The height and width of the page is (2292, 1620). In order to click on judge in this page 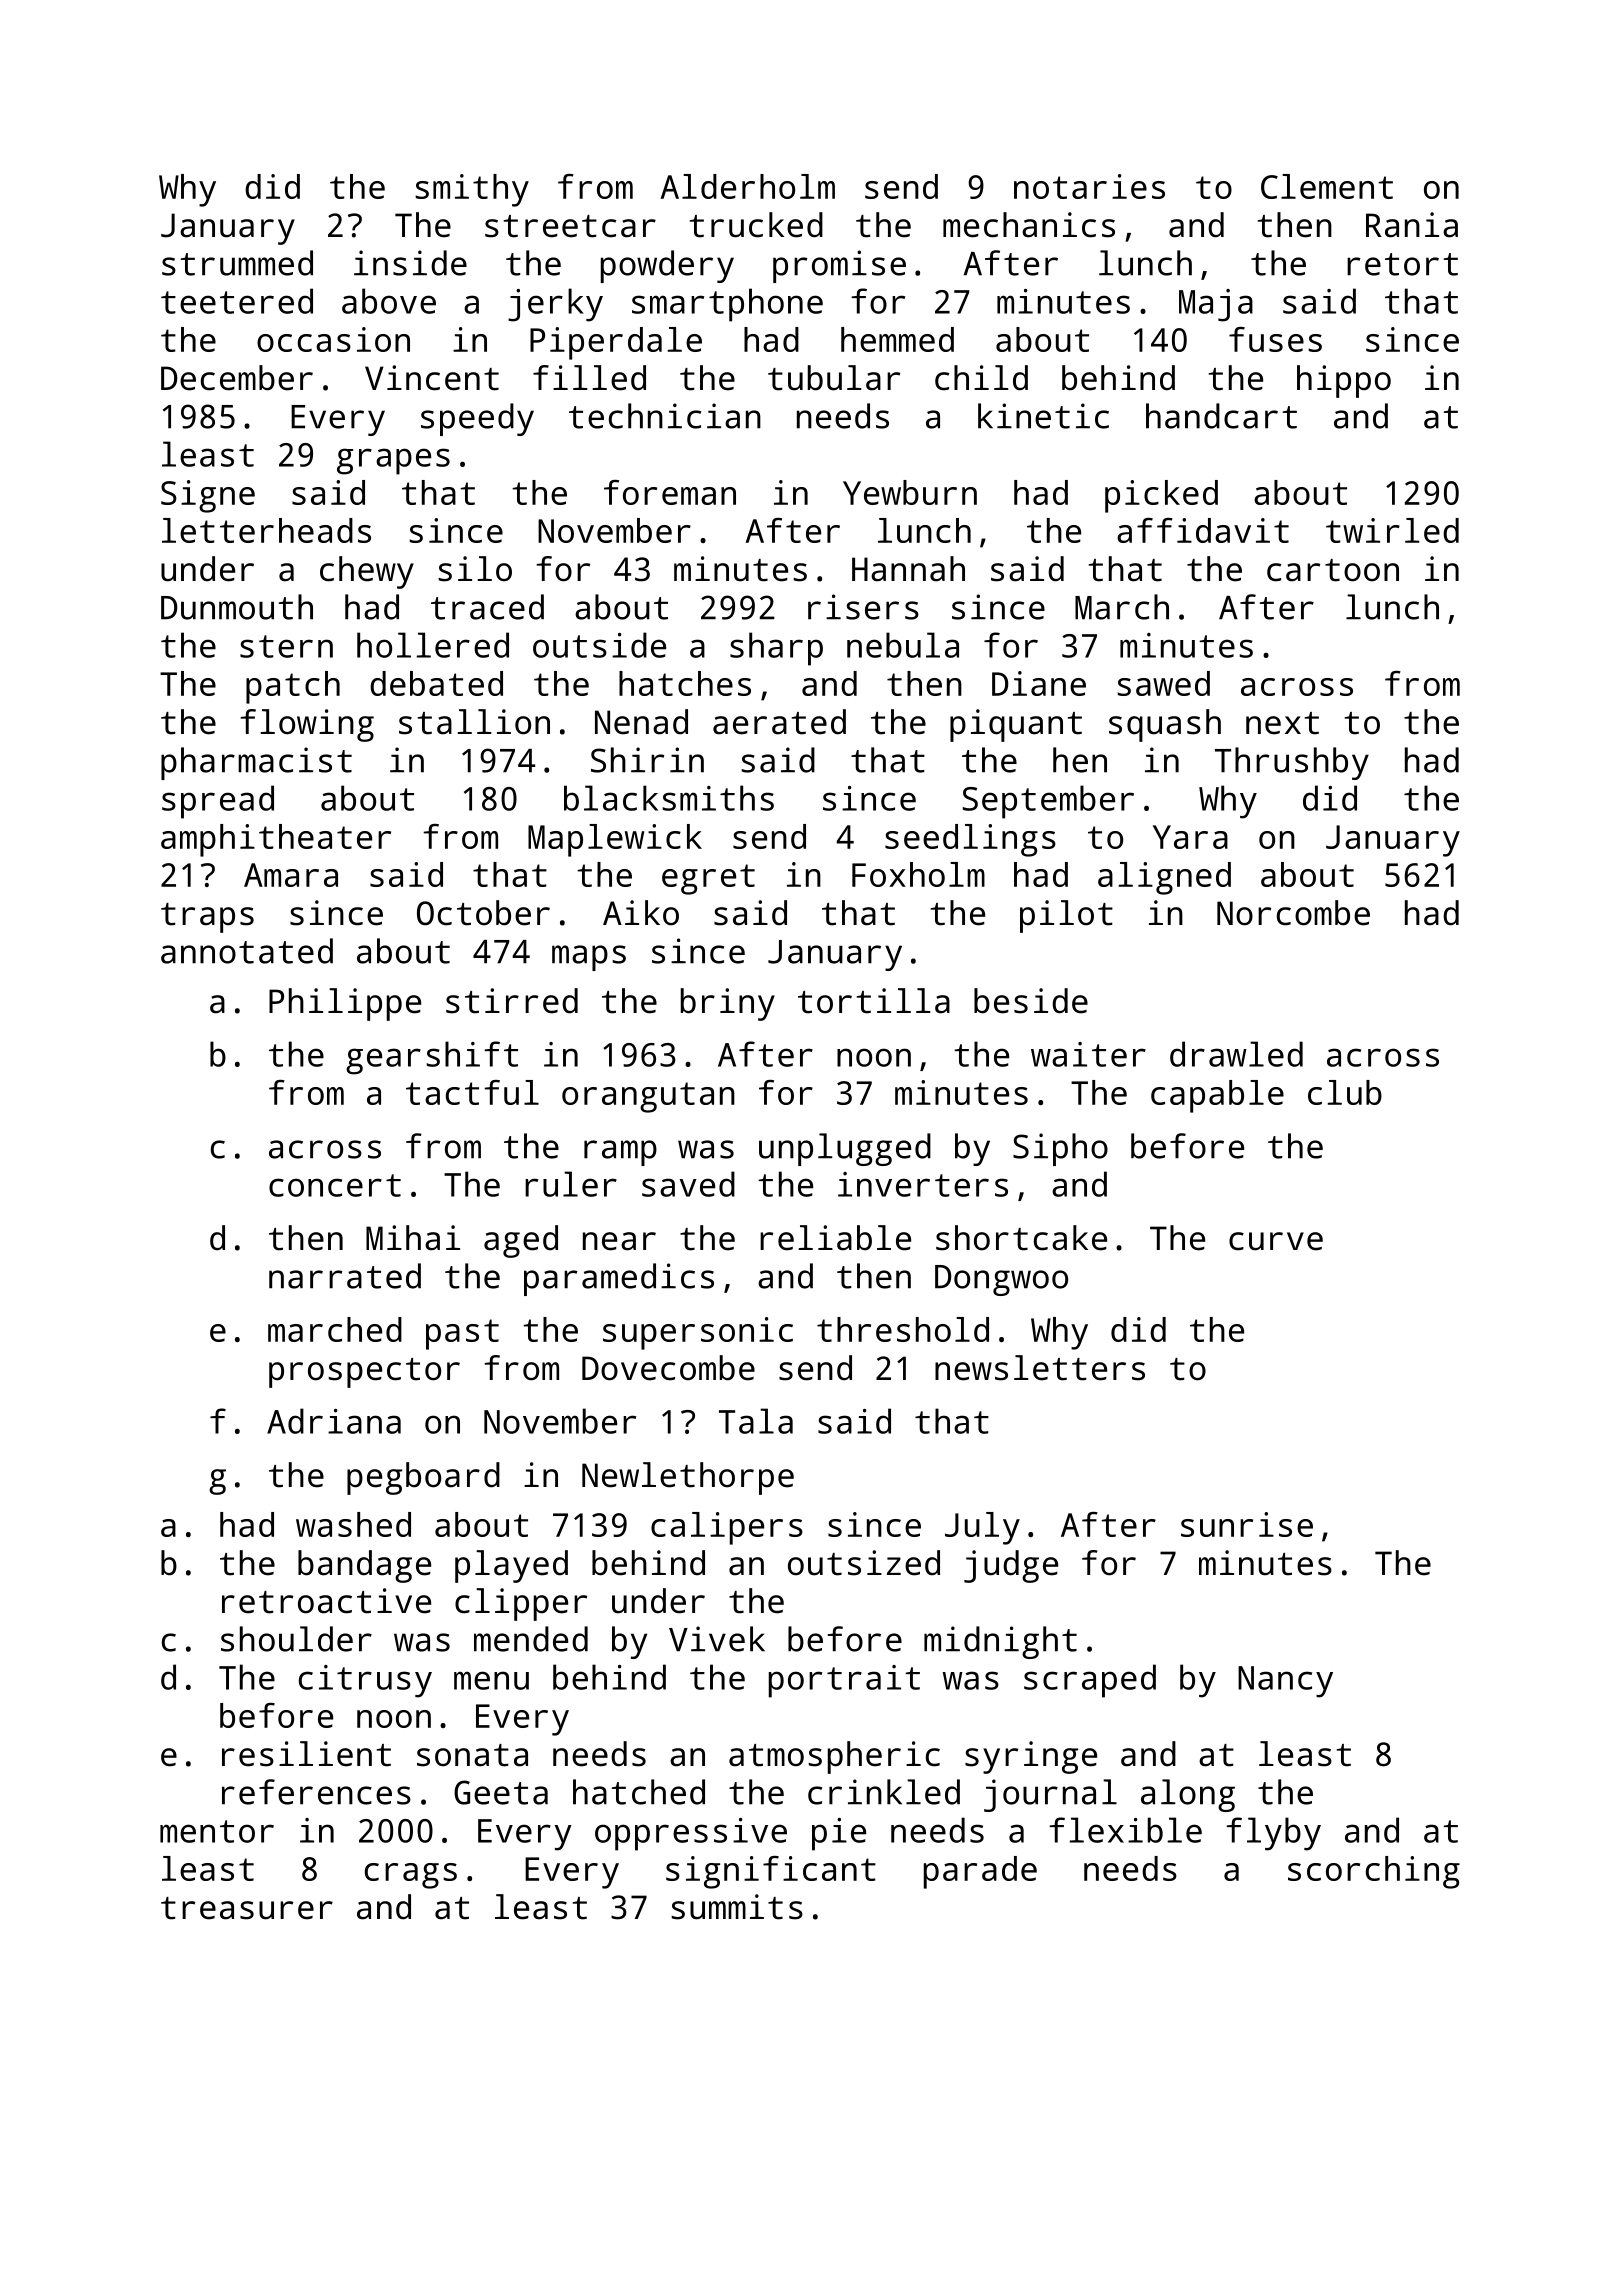, I will do `click(1011, 1566)`.
